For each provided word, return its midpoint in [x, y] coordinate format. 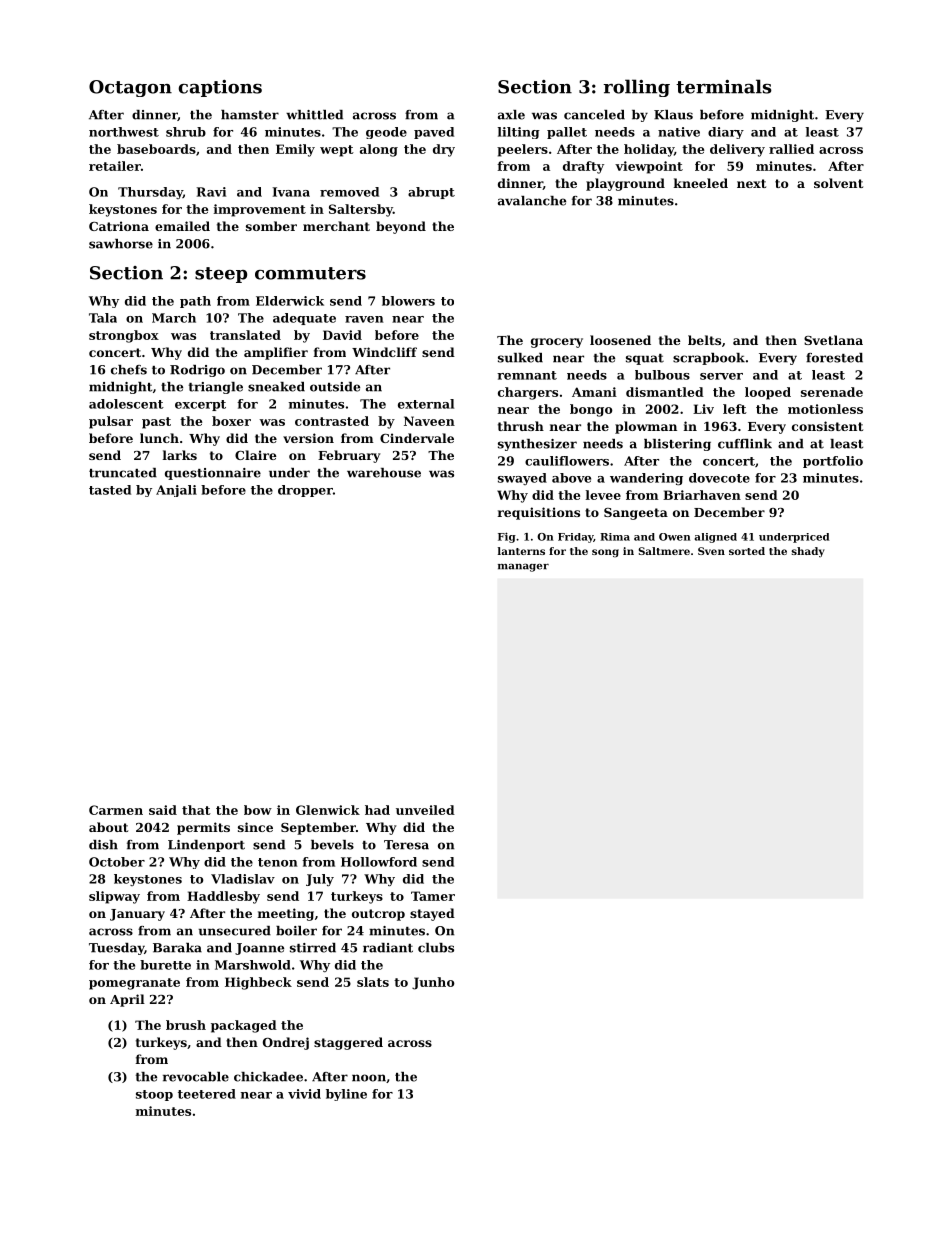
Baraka [177, 948]
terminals [724, 86]
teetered [207, 1094]
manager [523, 568]
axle [511, 115]
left [735, 409]
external [426, 404]
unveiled [425, 810]
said [163, 810]
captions [220, 88]
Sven [711, 551]
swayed [522, 479]
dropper [305, 491]
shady [808, 552]
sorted [747, 551]
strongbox [124, 336]
